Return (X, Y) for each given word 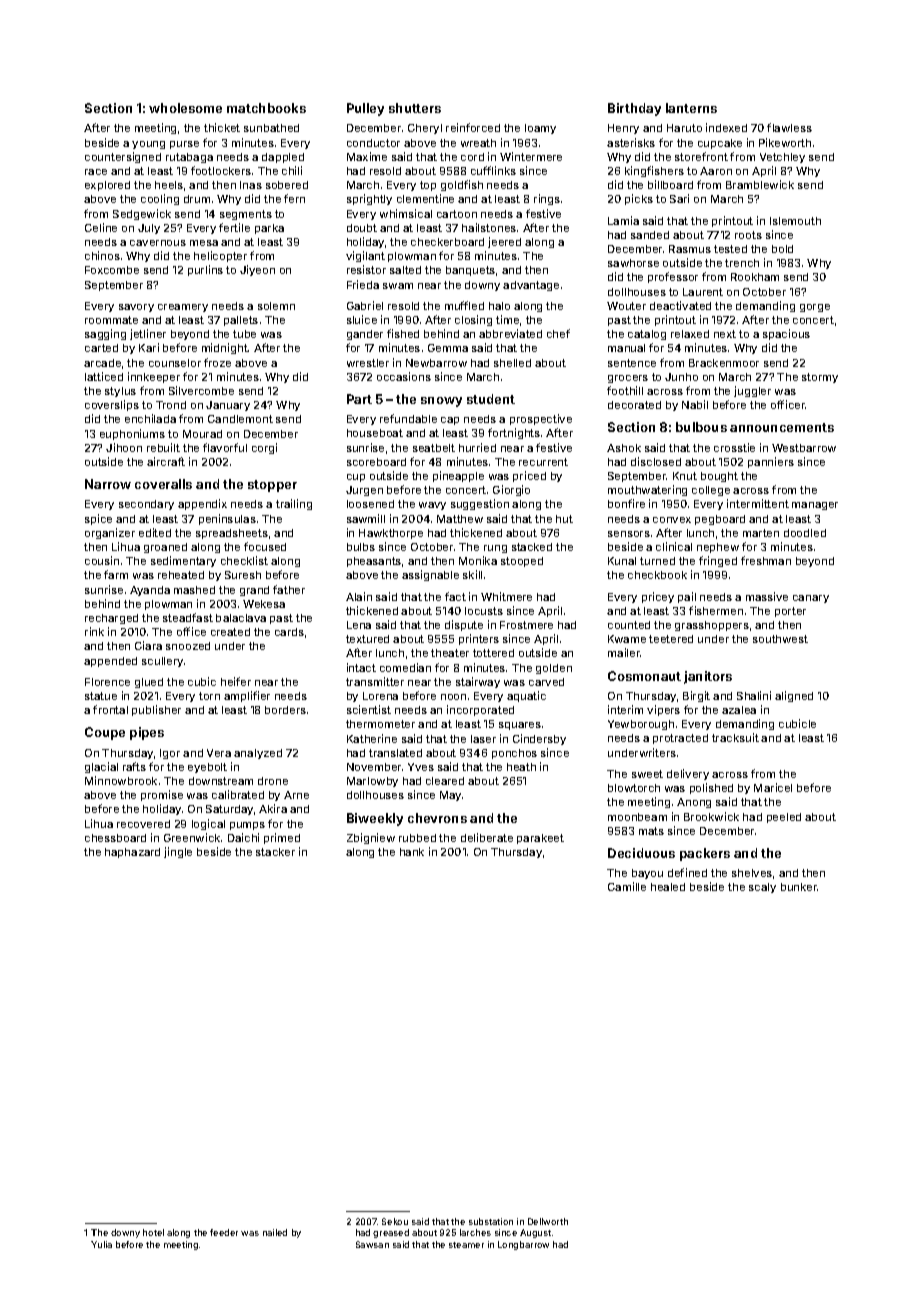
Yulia (101, 1244)
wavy (432, 506)
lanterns (691, 108)
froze (217, 362)
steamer (466, 1245)
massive (767, 596)
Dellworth (548, 1221)
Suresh (243, 575)
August (535, 1233)
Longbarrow (523, 1245)
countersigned (123, 157)
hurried (477, 447)
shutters (415, 108)
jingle (178, 852)
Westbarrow (804, 448)
